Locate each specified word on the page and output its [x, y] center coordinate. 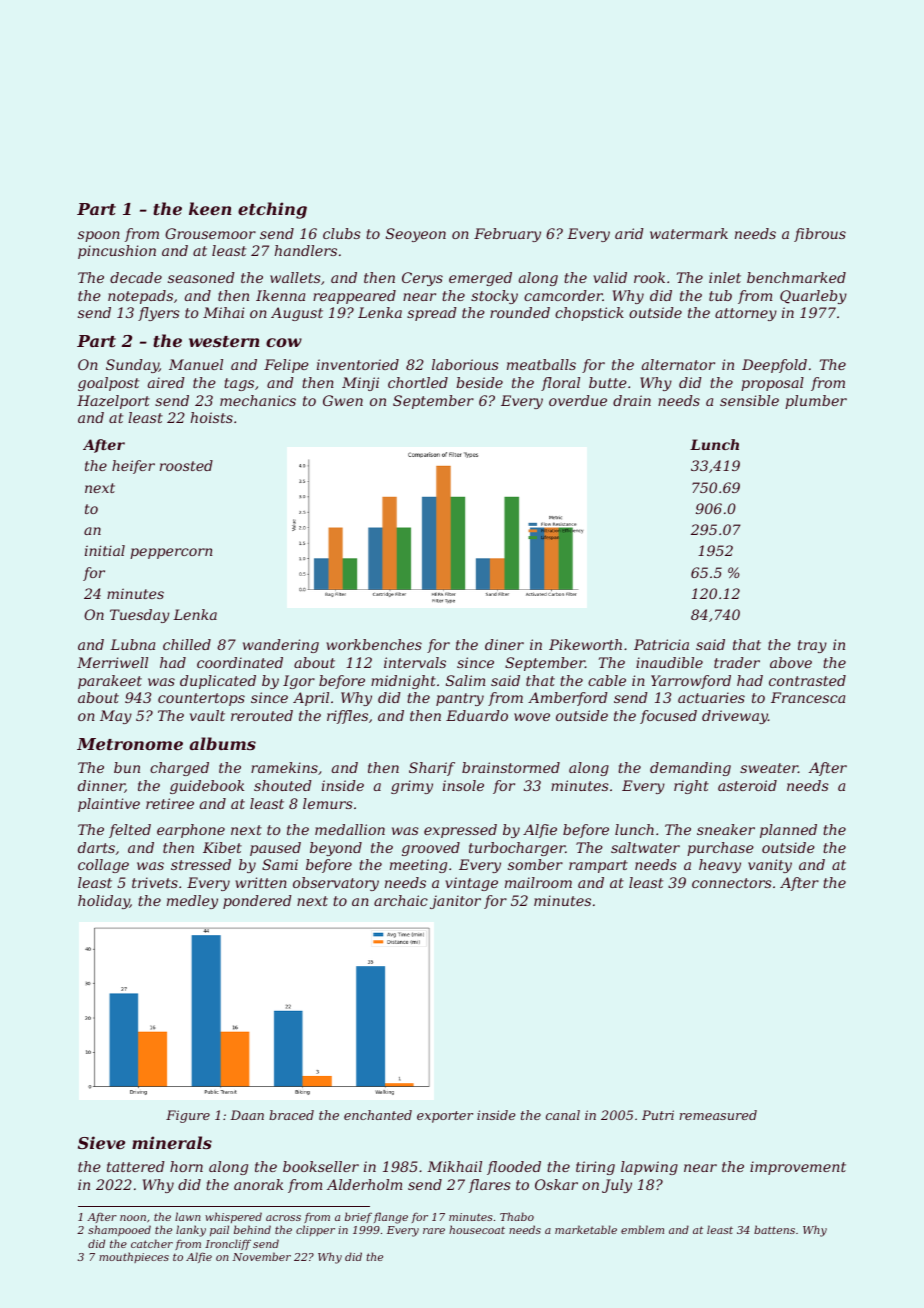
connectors [732, 883]
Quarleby [813, 297]
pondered [257, 902]
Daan [247, 1115]
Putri [658, 1115]
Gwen [343, 400]
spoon [99, 236]
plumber [816, 402]
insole [463, 785]
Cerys [422, 279]
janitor [455, 902]
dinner [101, 786]
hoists [212, 417]
